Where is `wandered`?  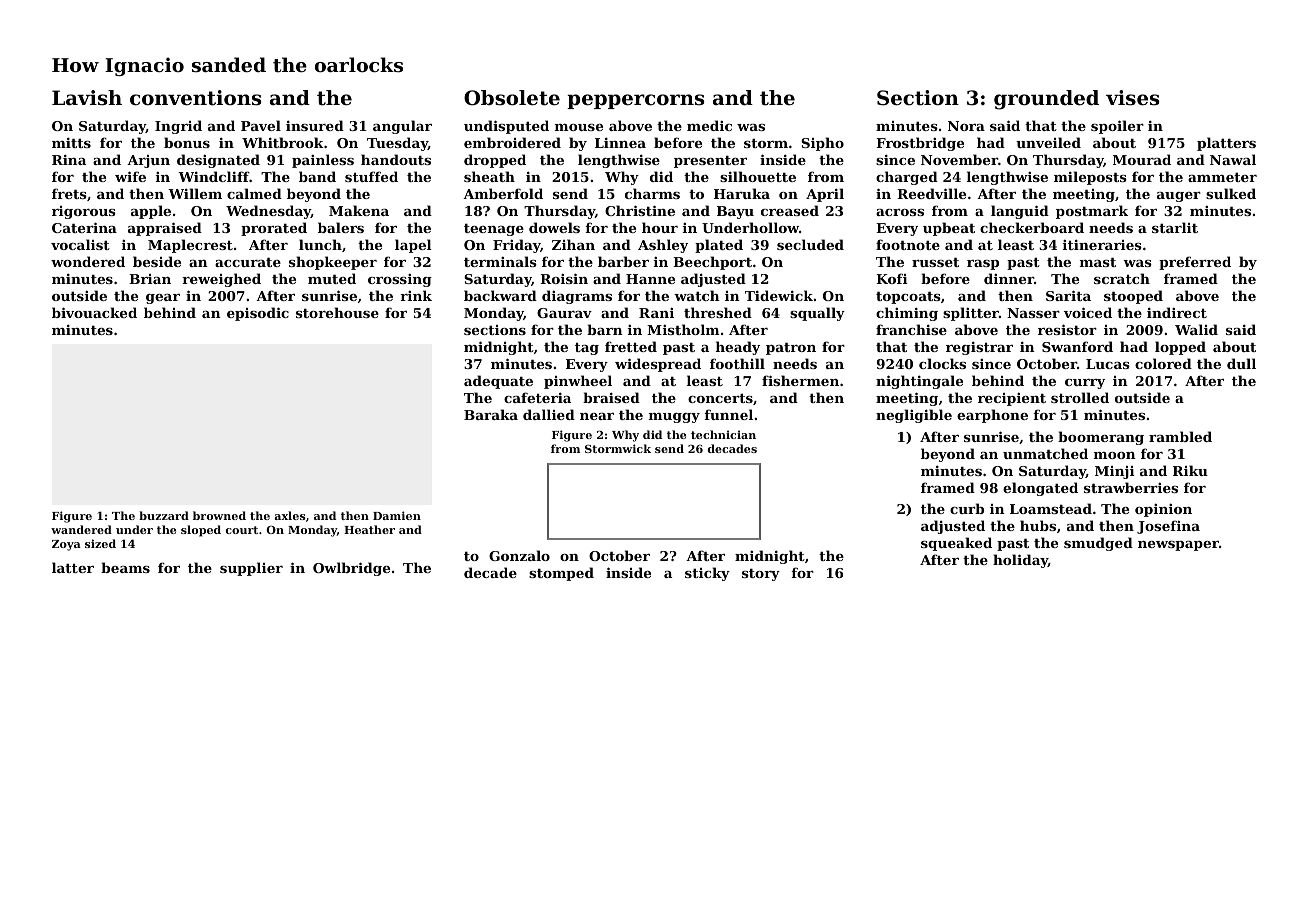
wandered is located at coordinates (81, 529).
